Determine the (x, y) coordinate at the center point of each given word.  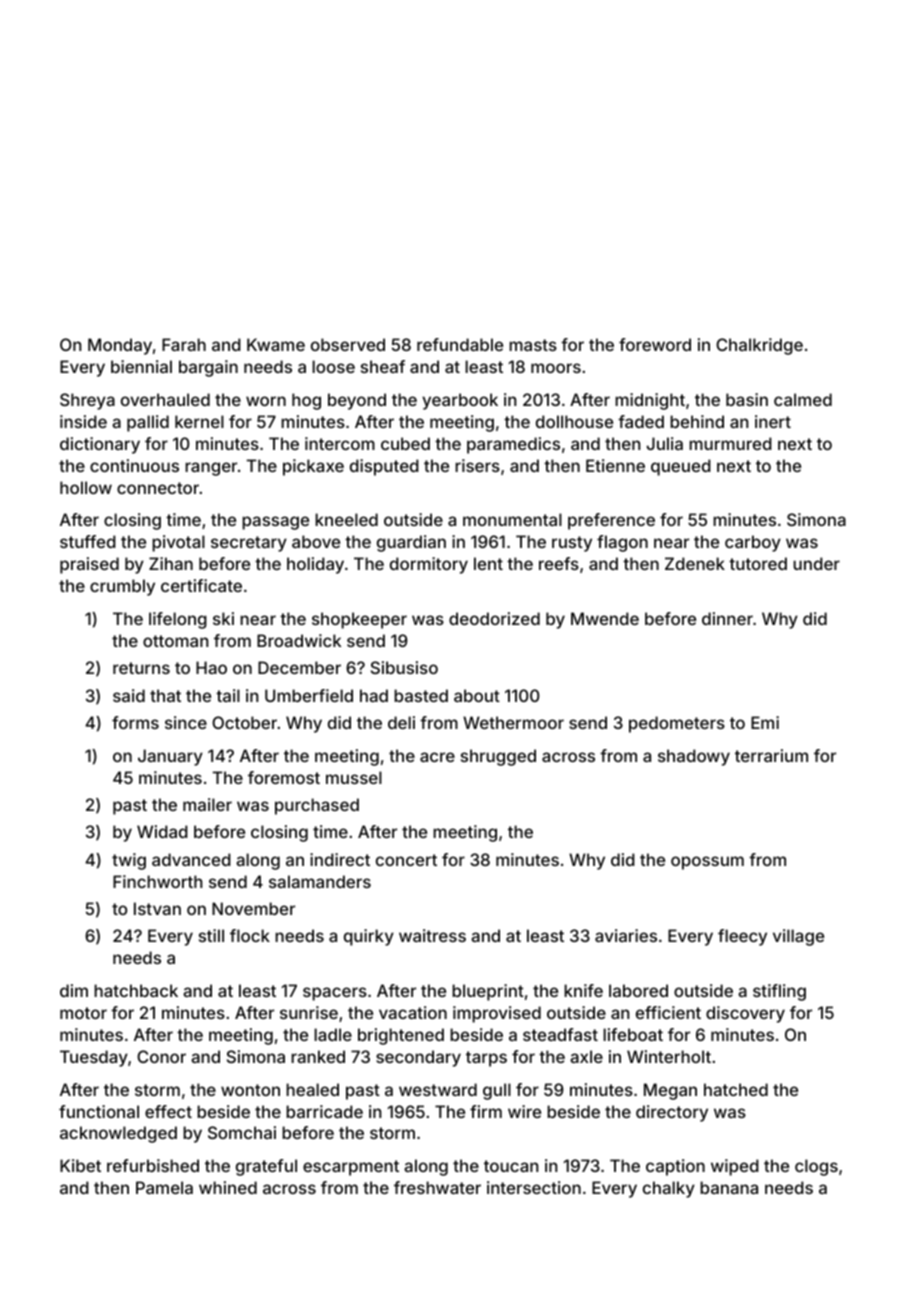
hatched (736, 1089)
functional (99, 1111)
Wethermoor (513, 722)
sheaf (383, 366)
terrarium (771, 755)
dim (74, 990)
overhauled (165, 399)
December (299, 667)
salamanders (320, 881)
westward (438, 1089)
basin (747, 399)
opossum (707, 863)
